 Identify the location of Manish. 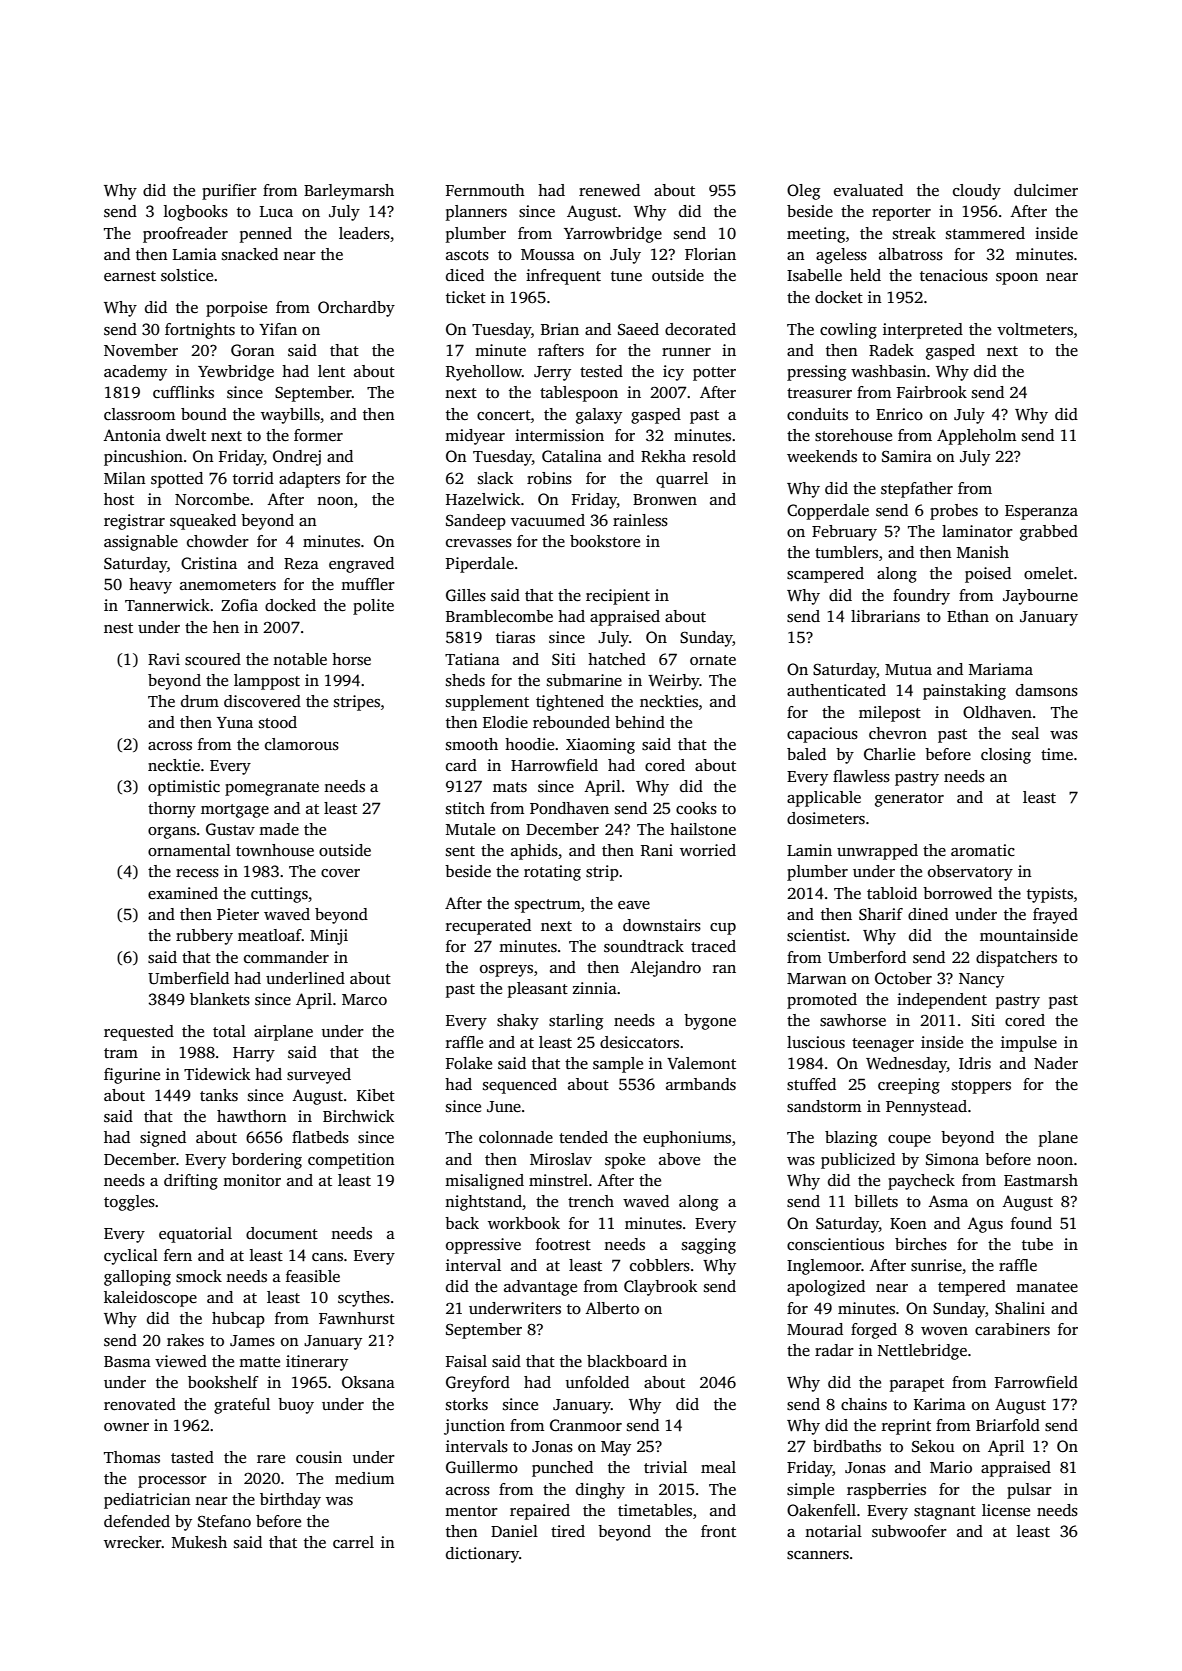
(983, 552).
